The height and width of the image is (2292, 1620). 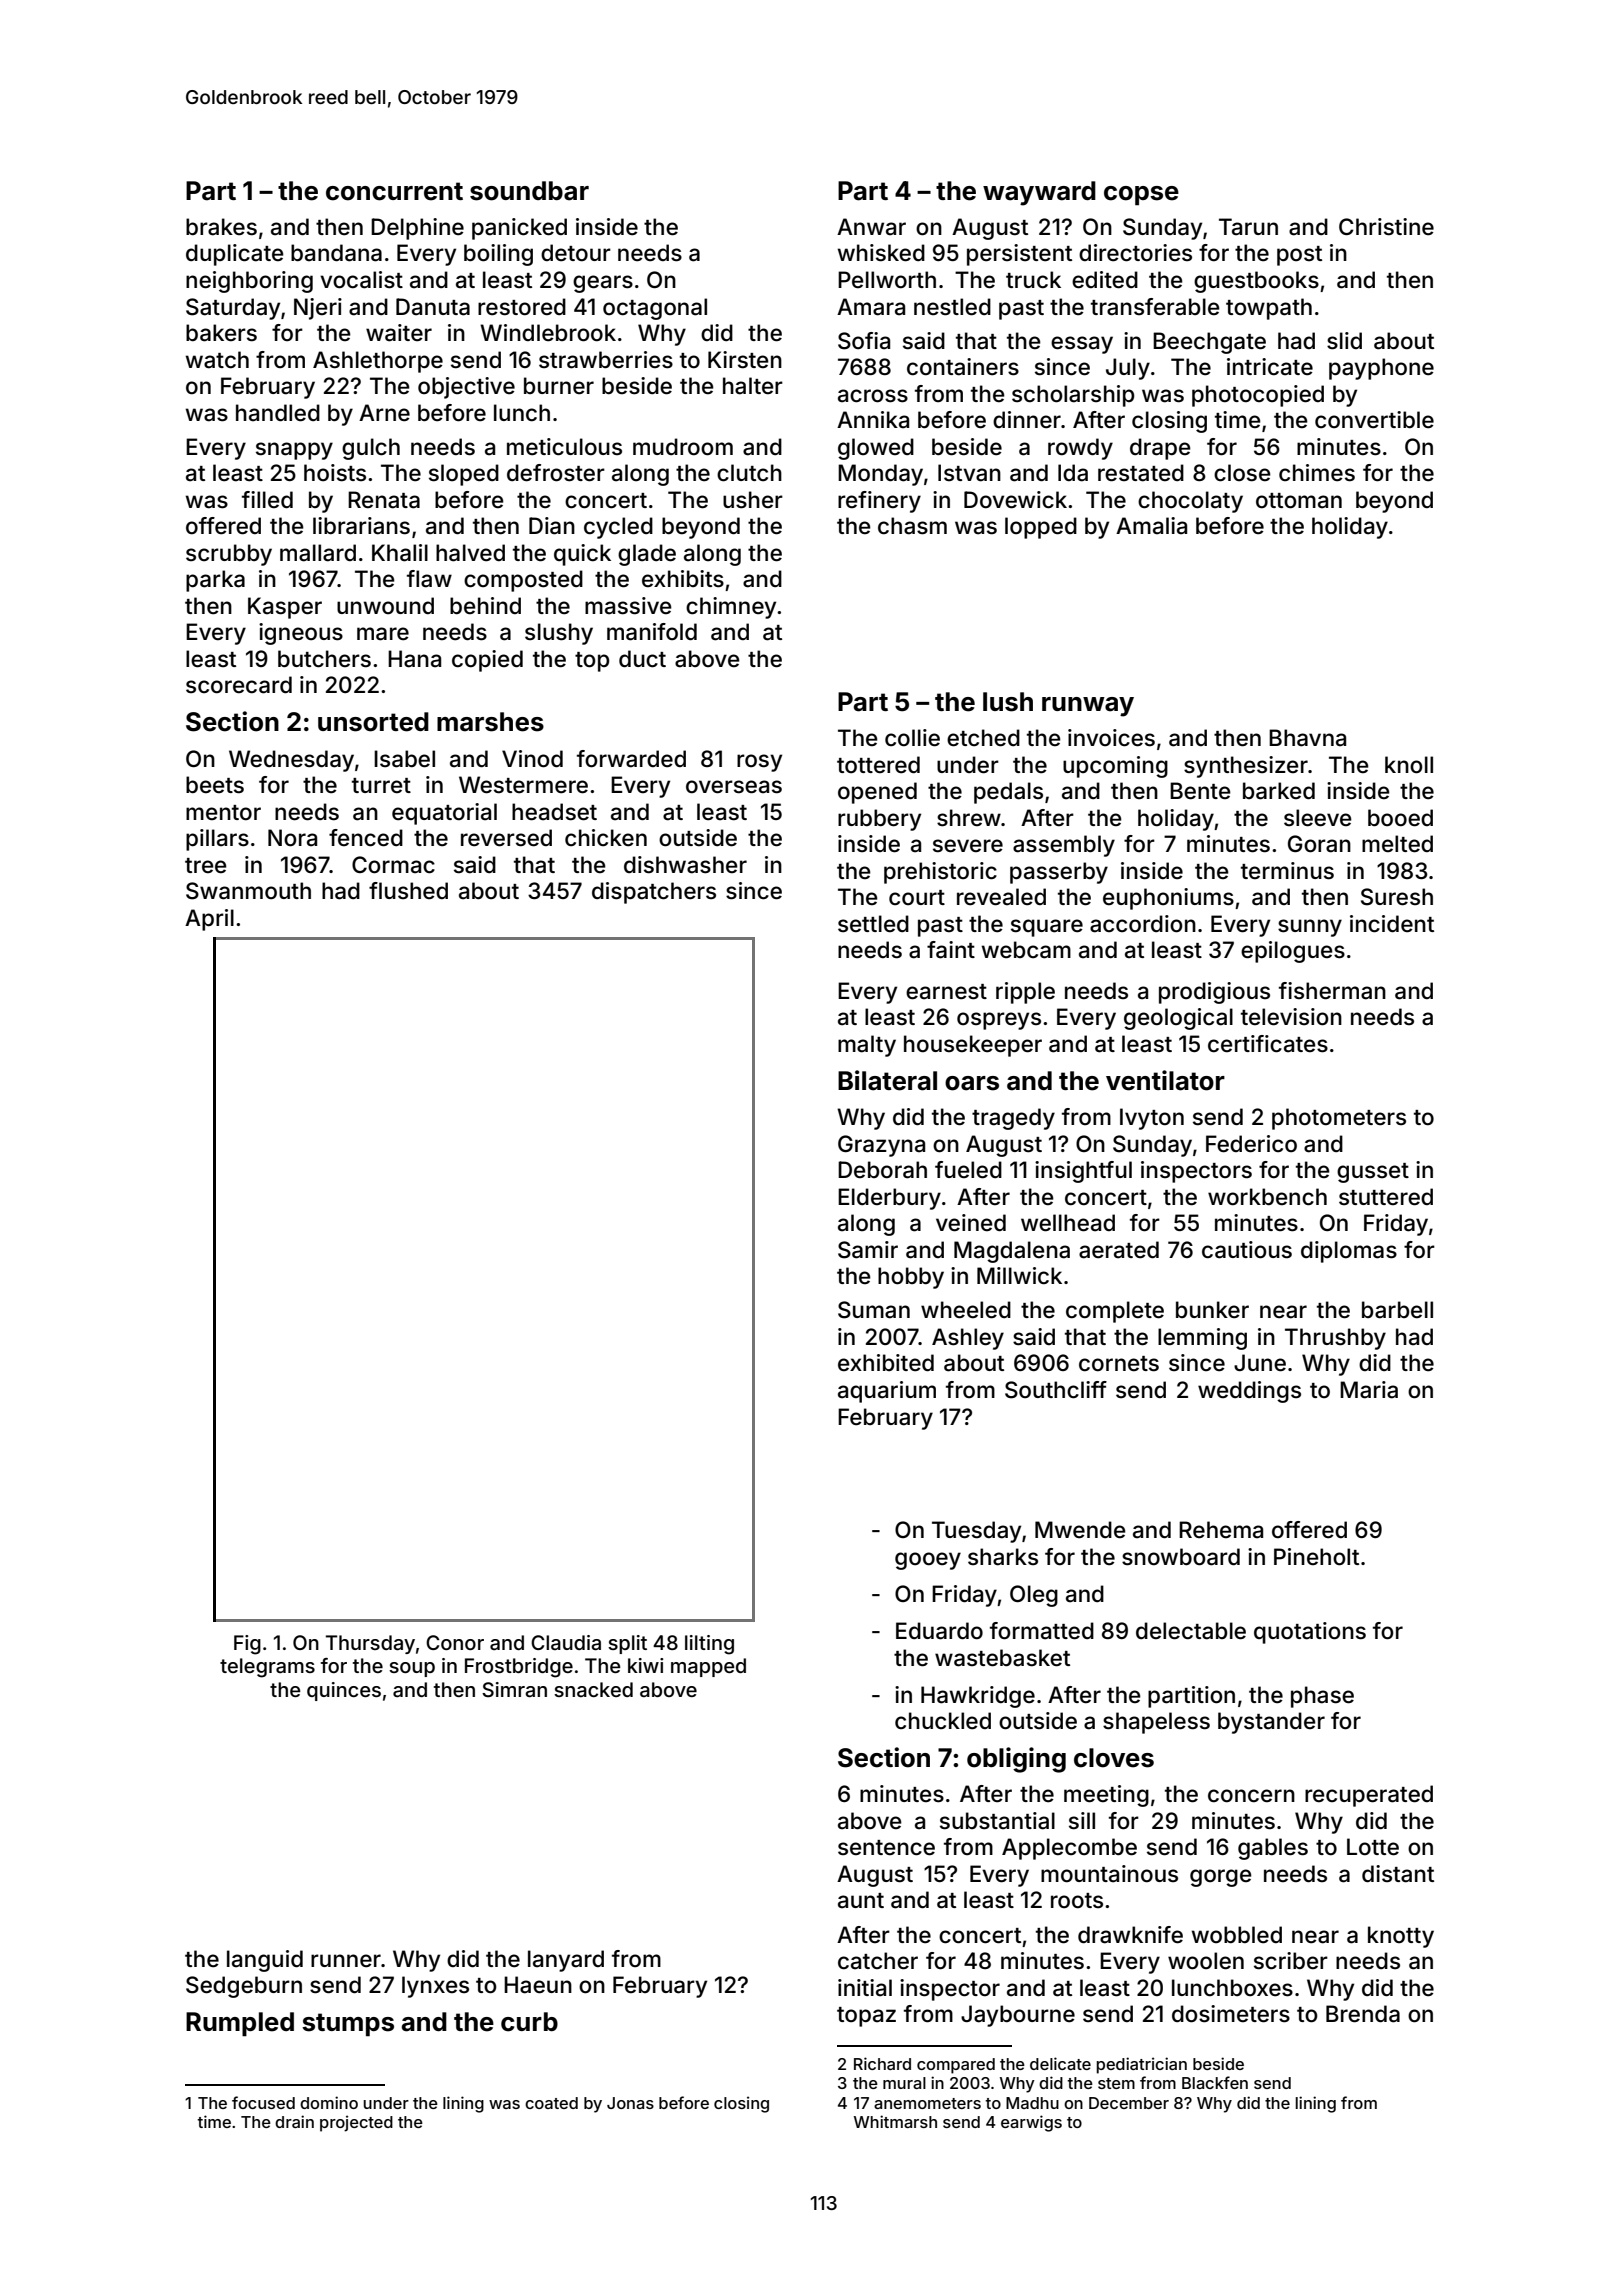 What do you see at coordinates (215, 785) in the image?
I see `beets` at bounding box center [215, 785].
